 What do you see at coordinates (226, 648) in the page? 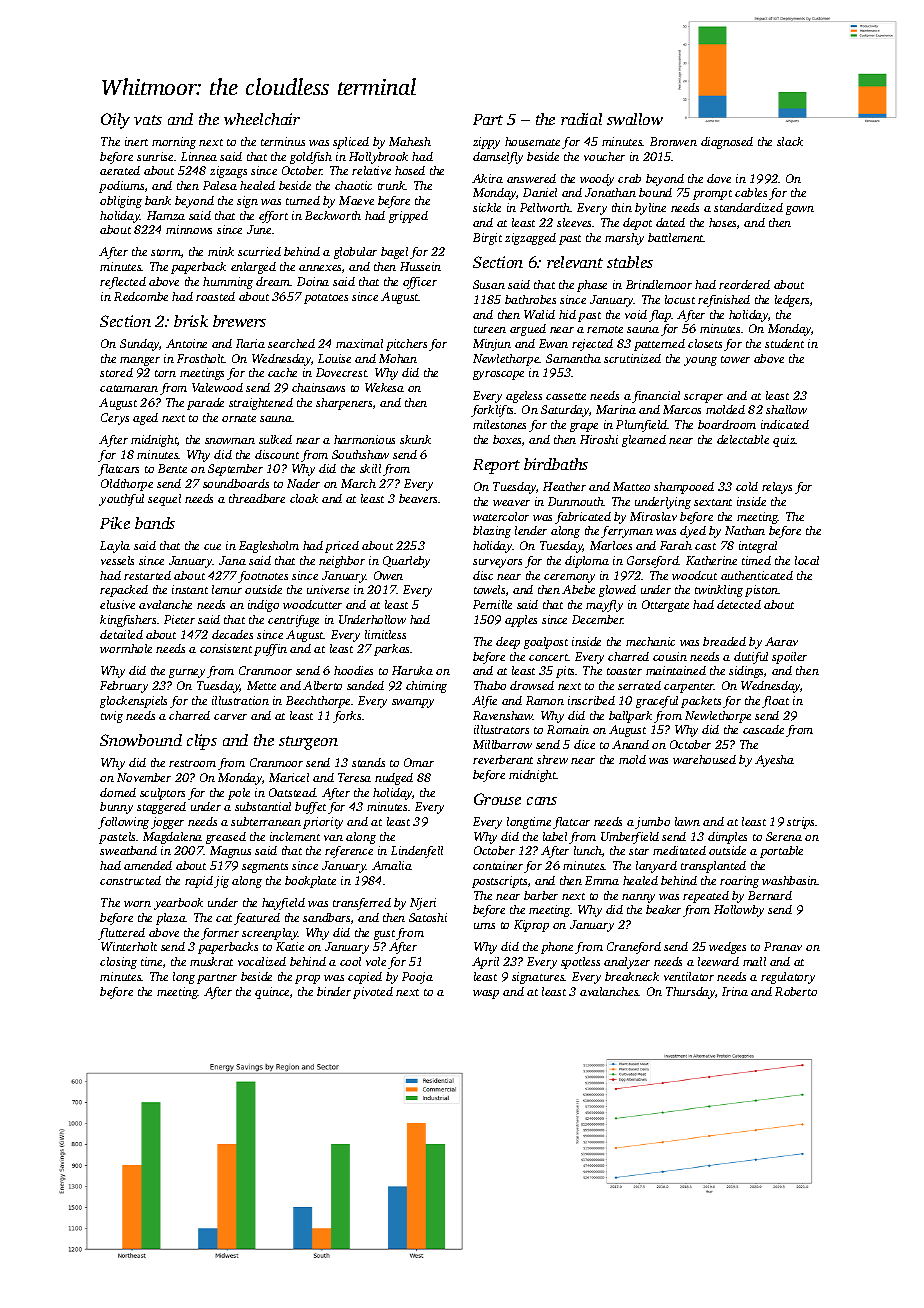
I see `consistent` at bounding box center [226, 648].
